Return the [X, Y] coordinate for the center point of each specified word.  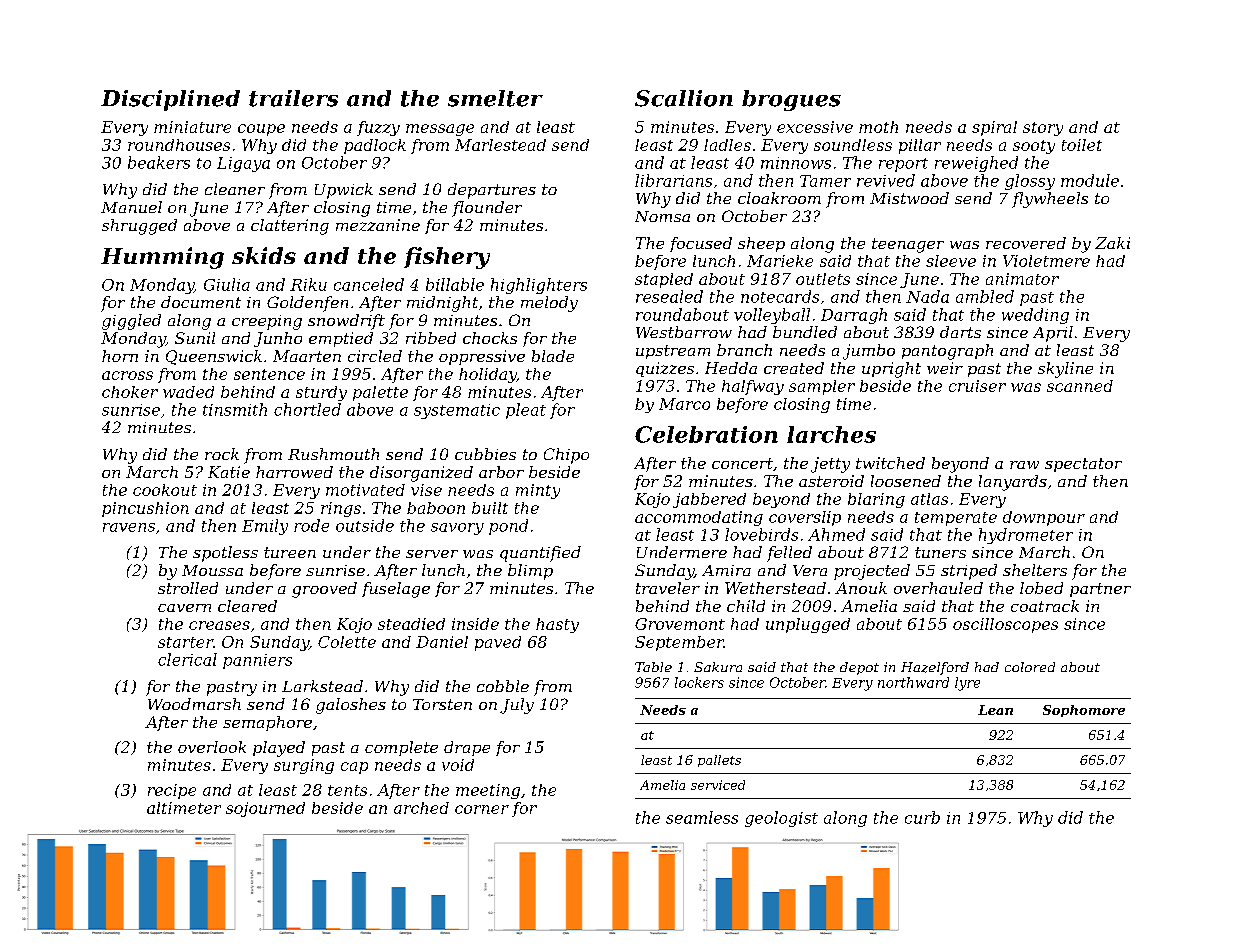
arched [421, 808]
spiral [994, 128]
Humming [162, 258]
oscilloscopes [1005, 625]
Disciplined [170, 100]
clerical [187, 659]
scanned [1080, 386]
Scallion [684, 98]
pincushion [145, 509]
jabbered [709, 500]
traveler [668, 588]
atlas [929, 499]
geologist [781, 819]
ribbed [431, 338]
